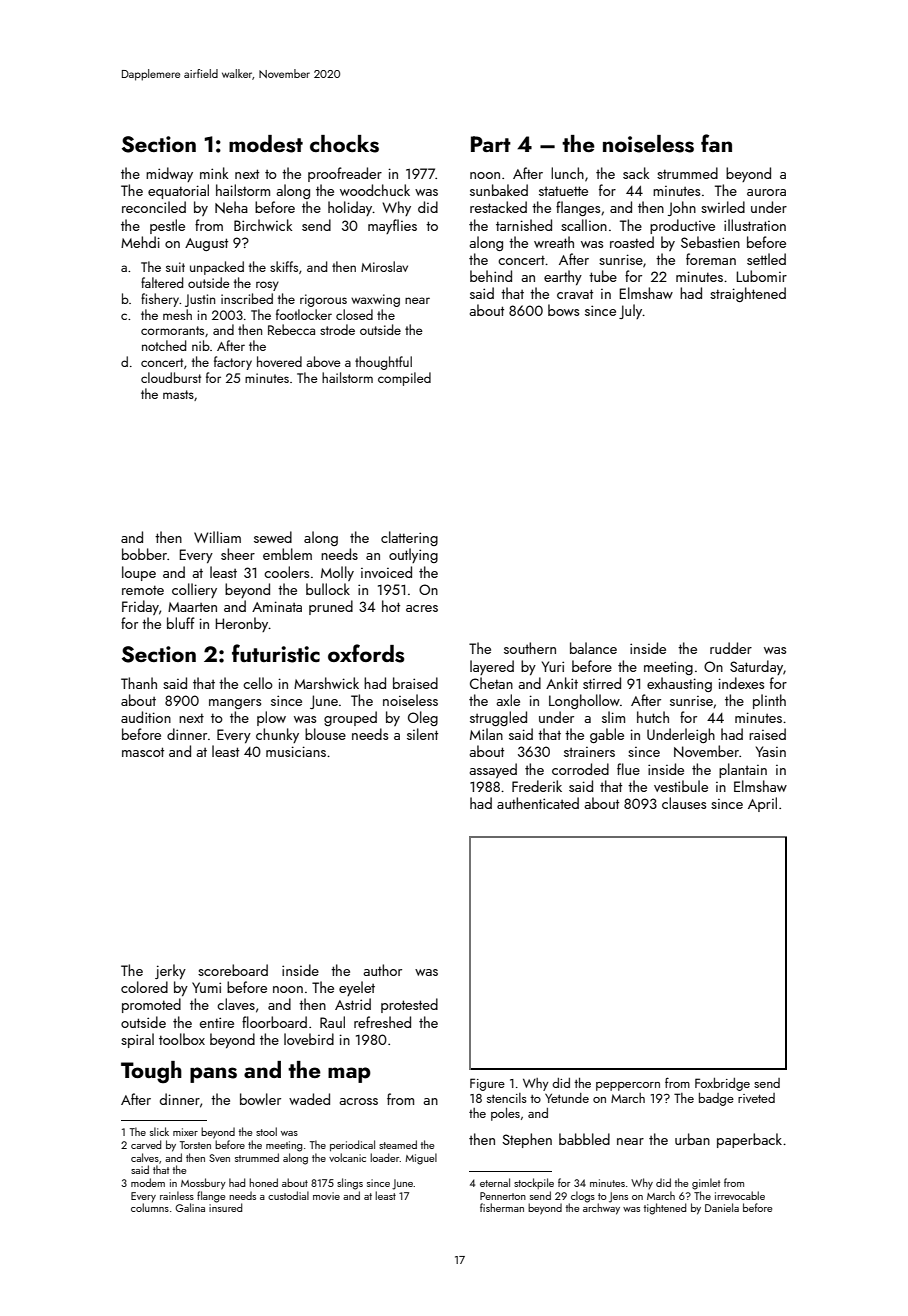 The image size is (908, 1316). Describe the element at coordinates (233, 970) in the document. I see `scoreboard` at that location.
